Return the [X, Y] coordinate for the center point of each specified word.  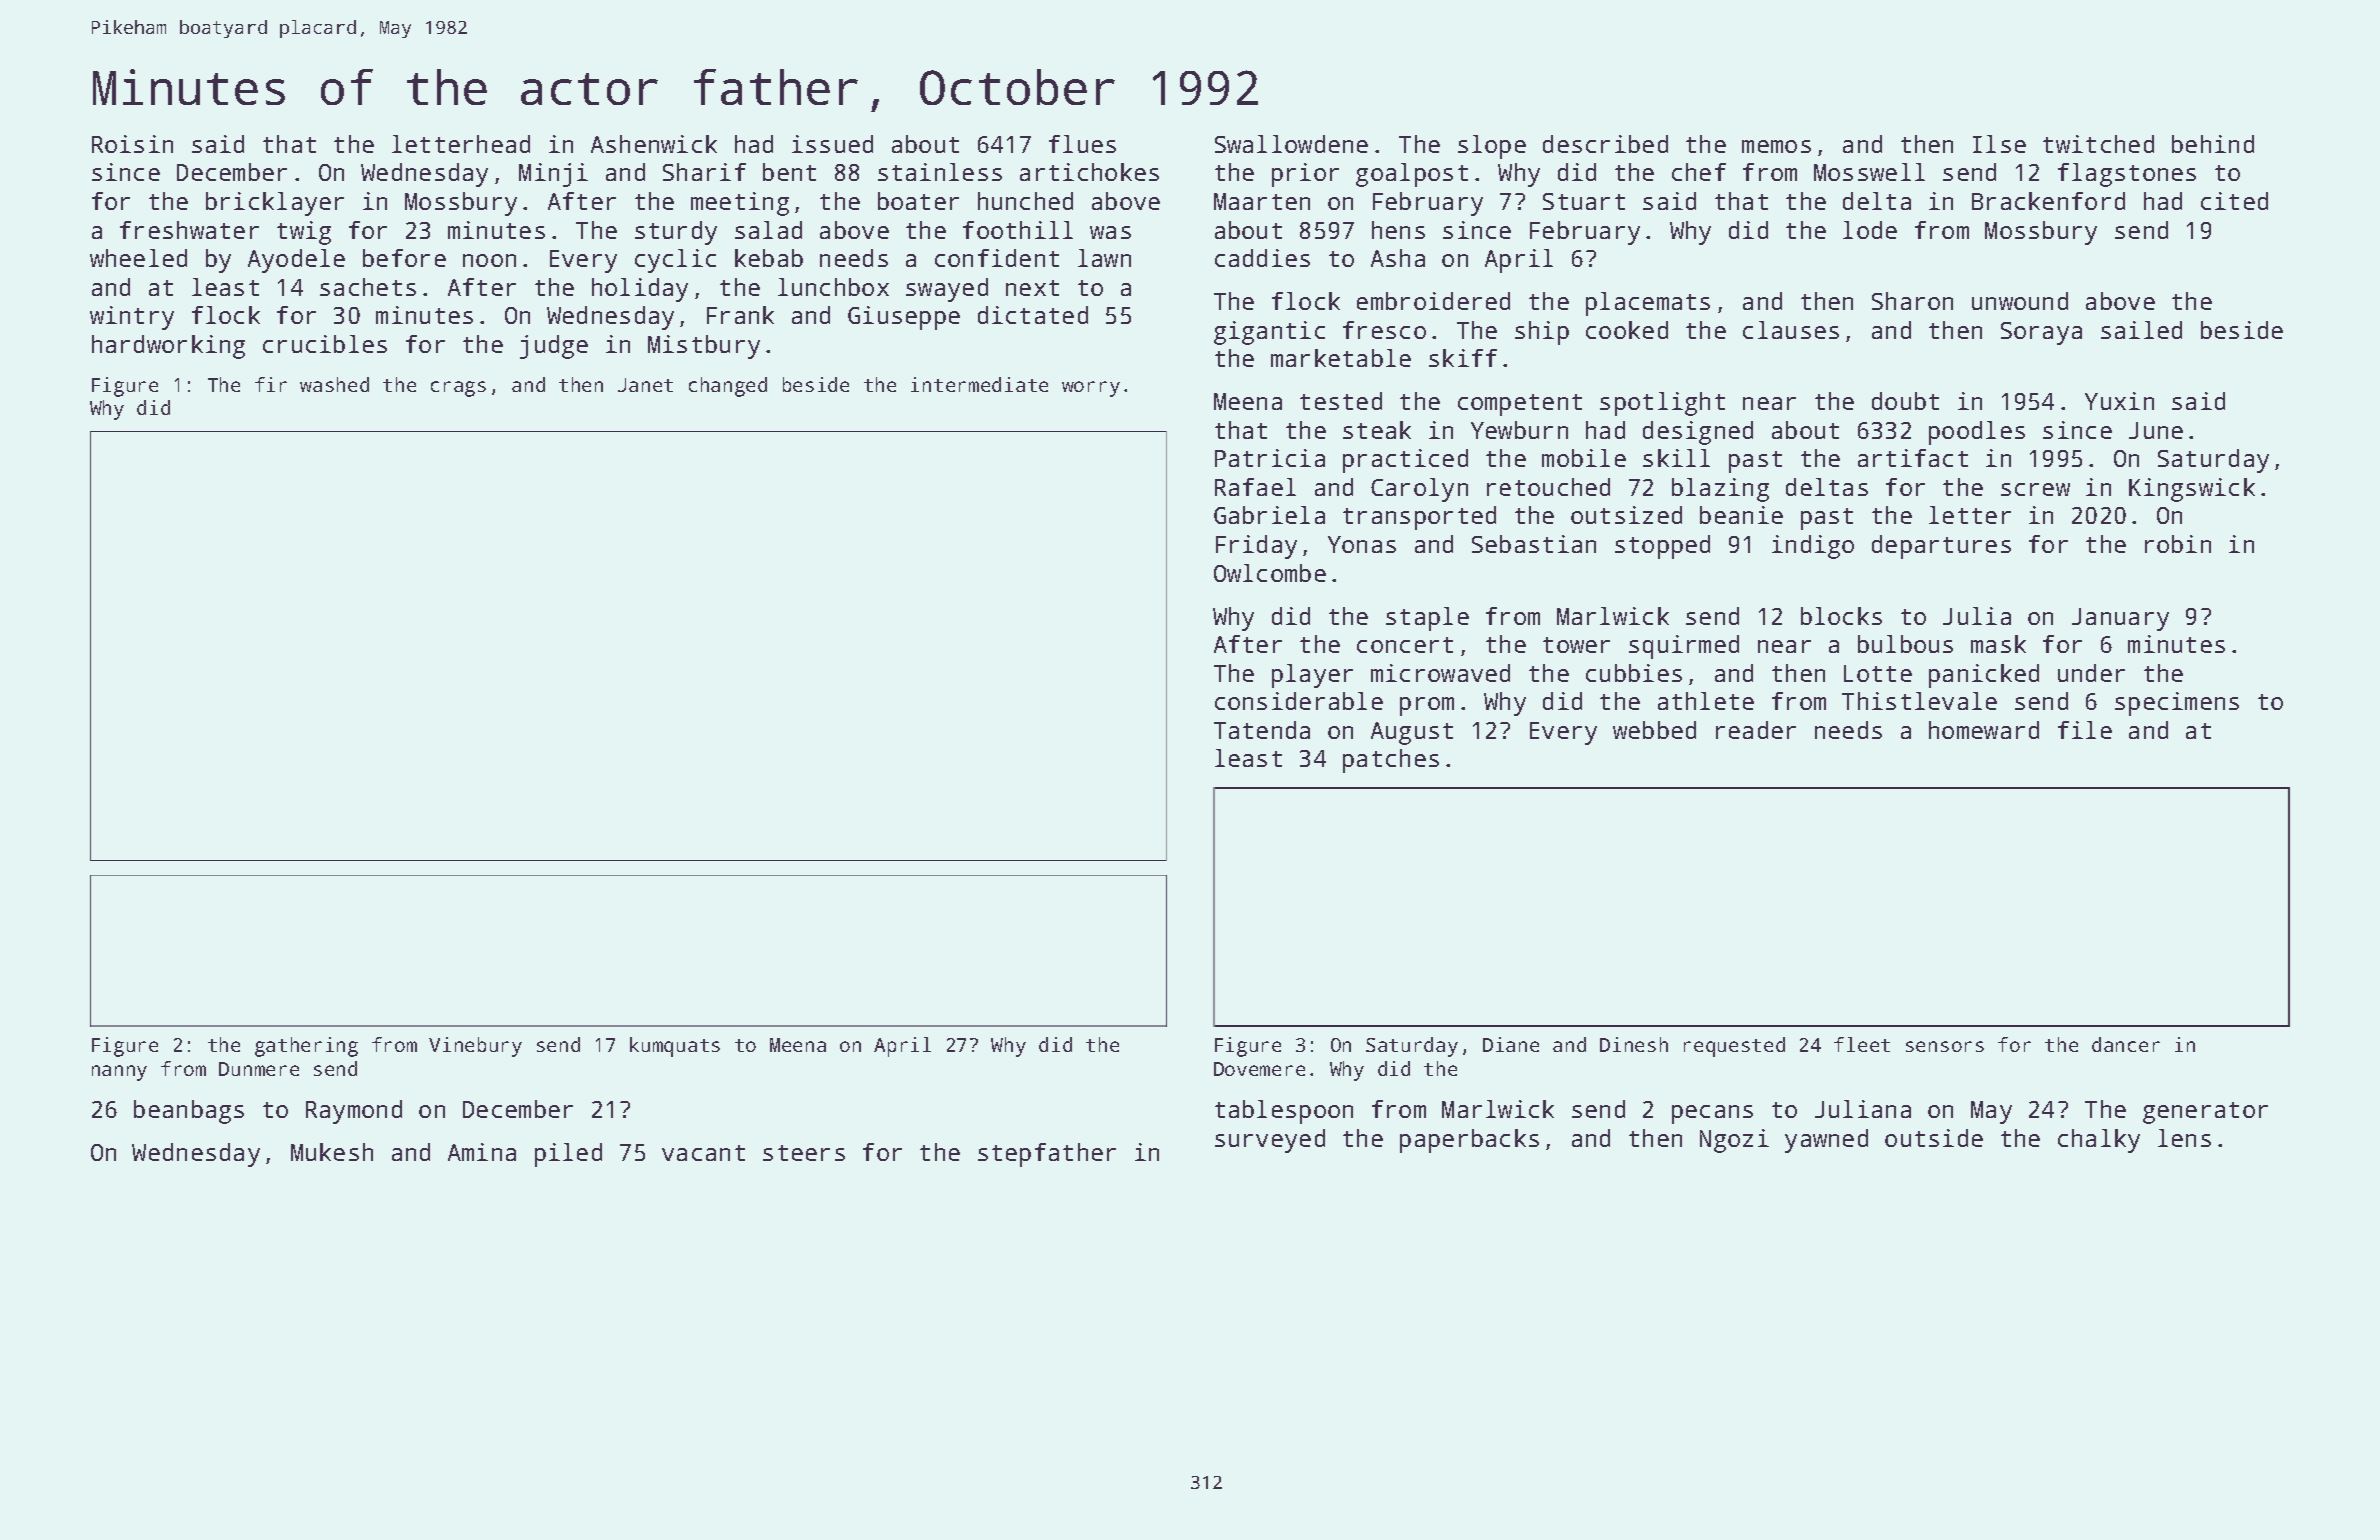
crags [458, 389]
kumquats [675, 1047]
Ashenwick [654, 144]
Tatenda [1262, 730]
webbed [1654, 730]
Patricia [1270, 458]
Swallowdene [1291, 144]
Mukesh [332, 1152]
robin [2178, 544]
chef [1699, 172]
